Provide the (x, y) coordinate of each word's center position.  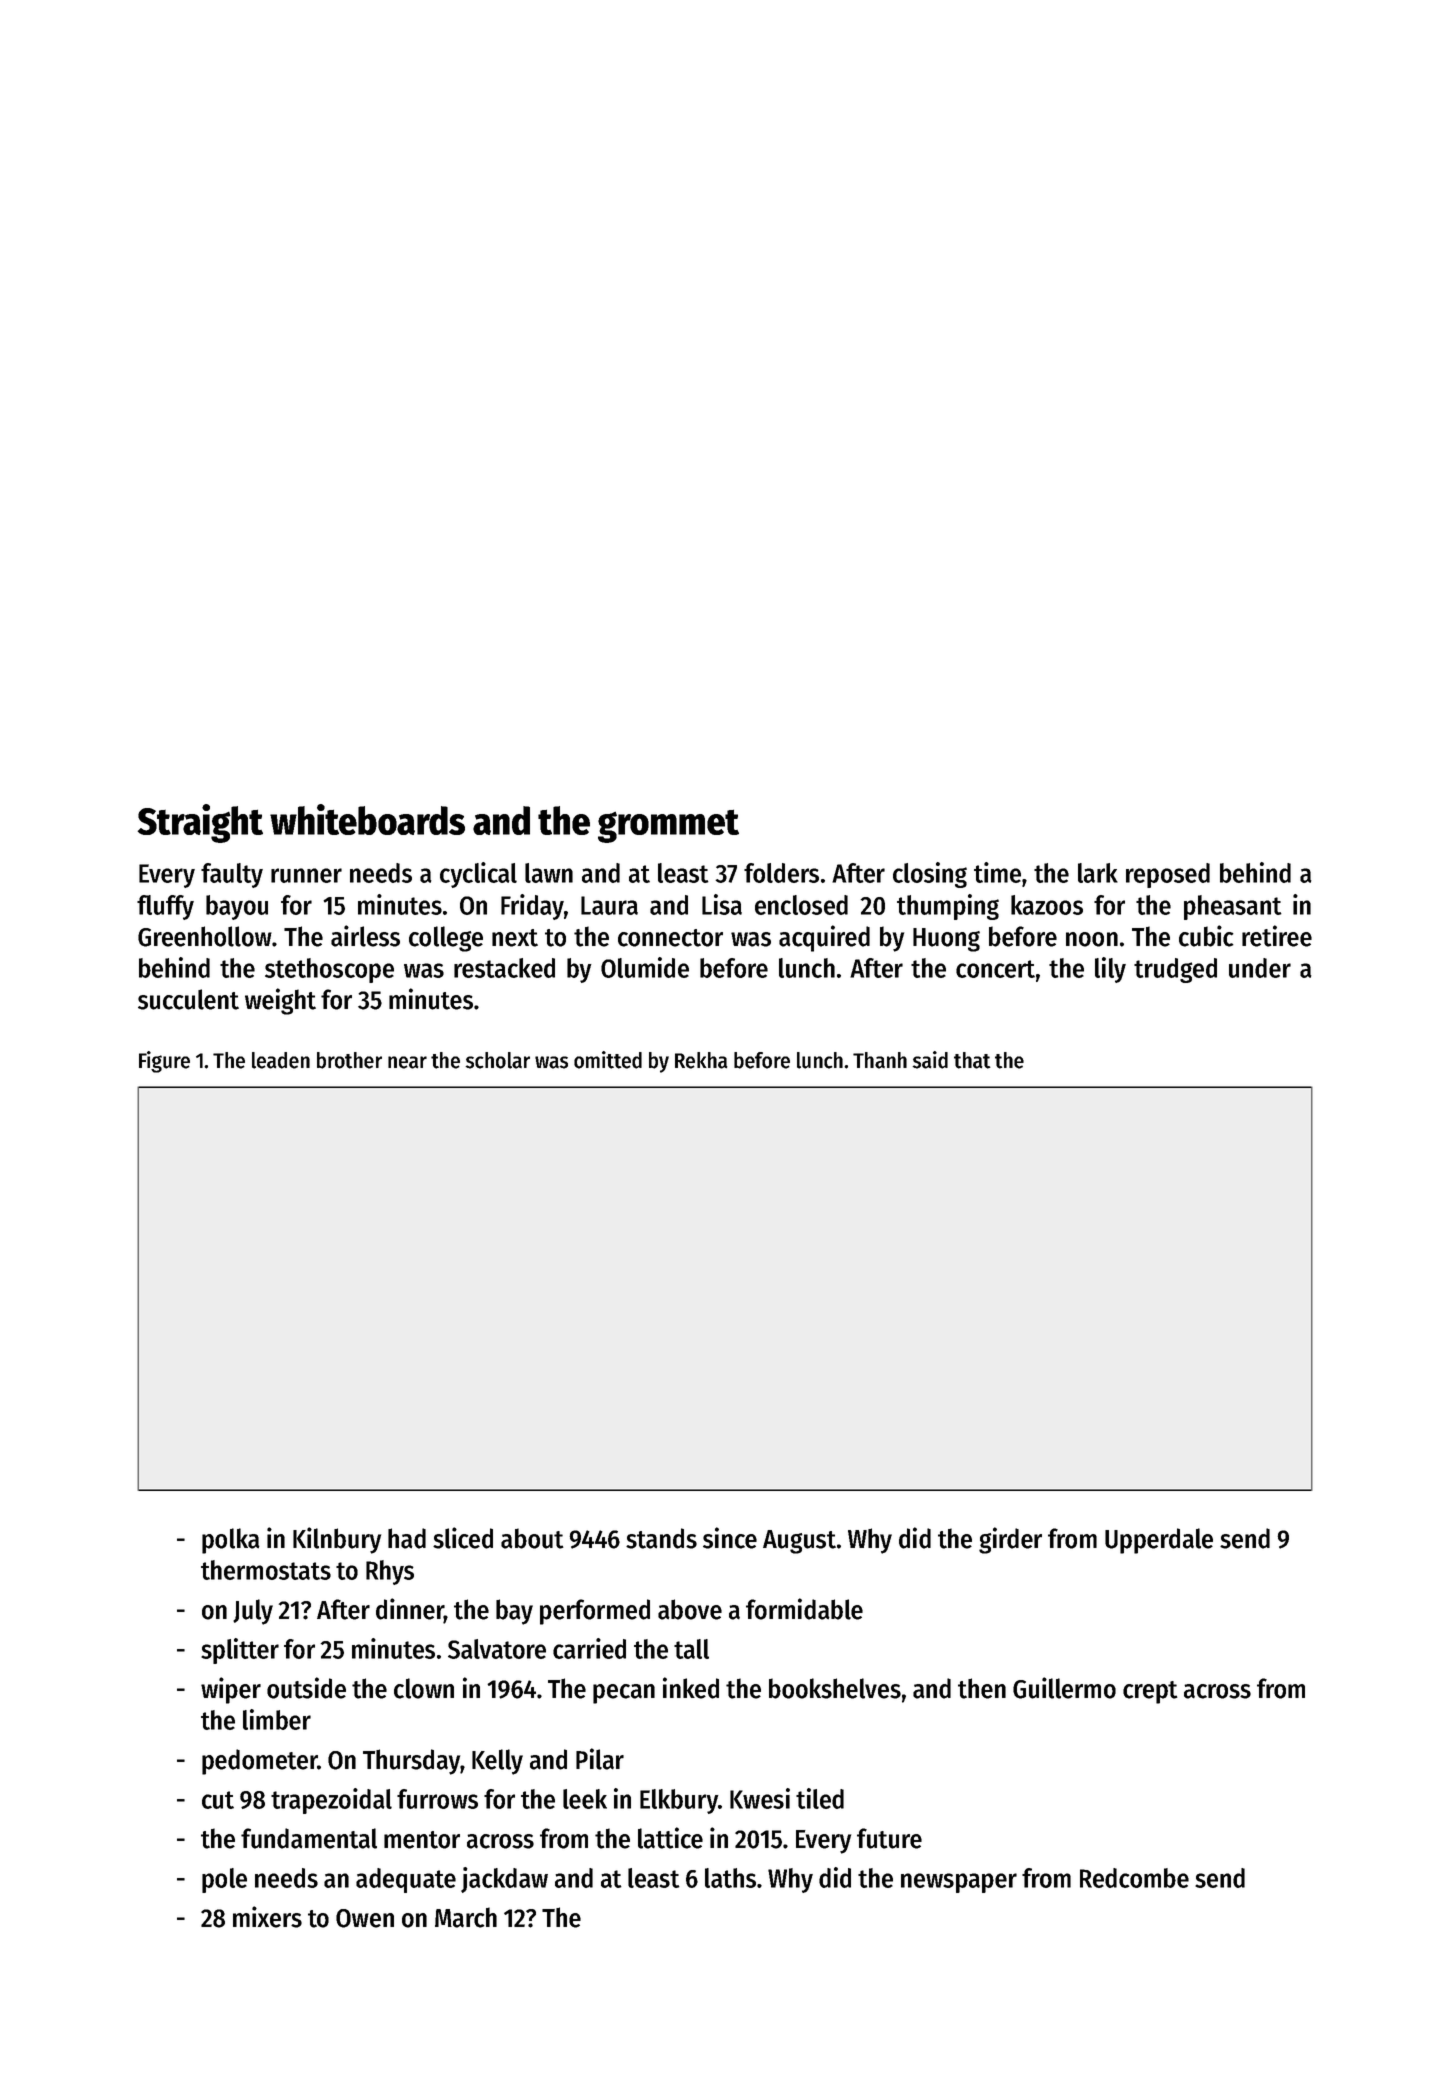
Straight (200, 823)
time (997, 872)
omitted (608, 1060)
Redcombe (1134, 1878)
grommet (668, 826)
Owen (365, 1918)
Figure (164, 1062)
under (1260, 968)
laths (730, 1878)
